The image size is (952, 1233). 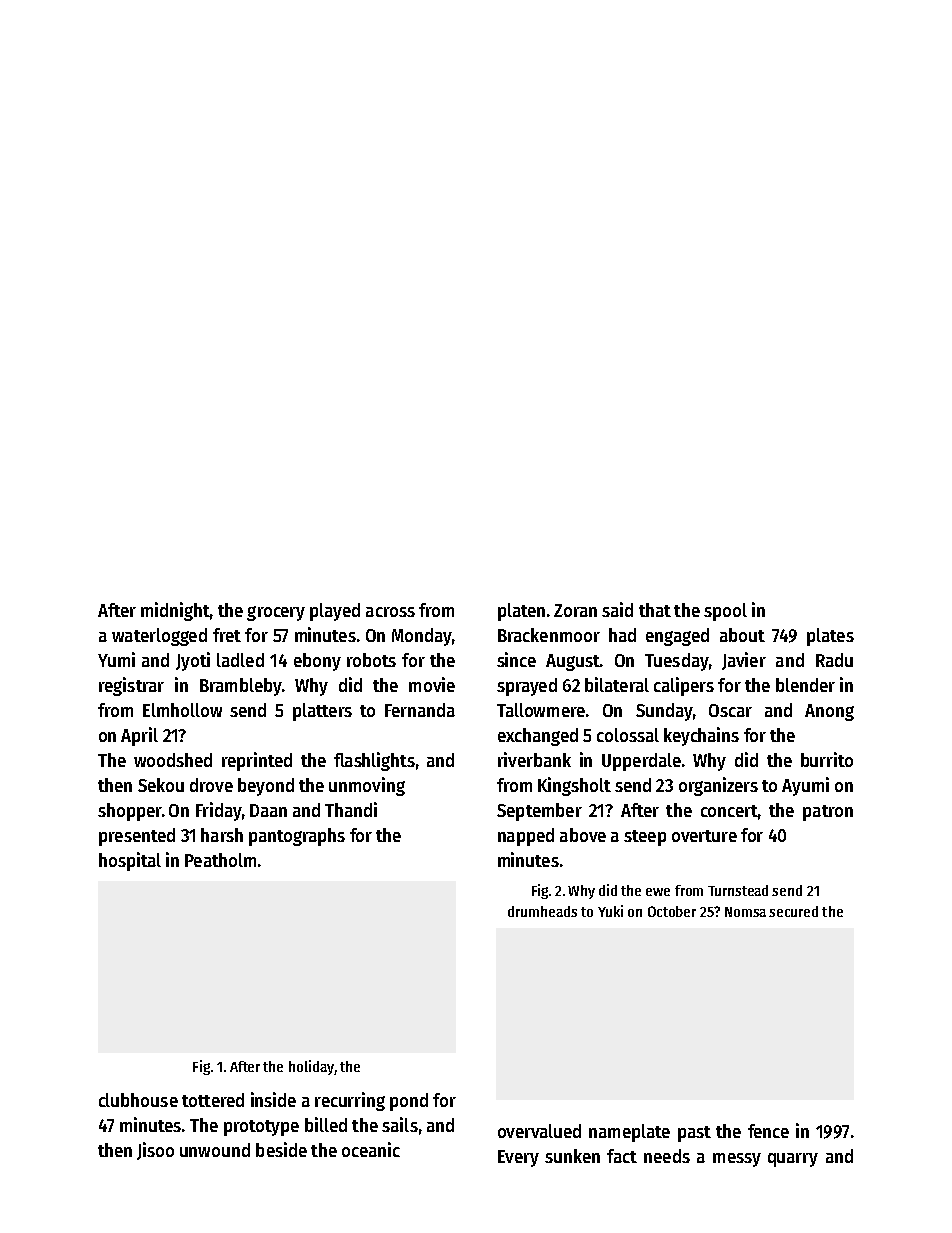 What do you see at coordinates (725, 612) in the screenshot?
I see `spool` at bounding box center [725, 612].
